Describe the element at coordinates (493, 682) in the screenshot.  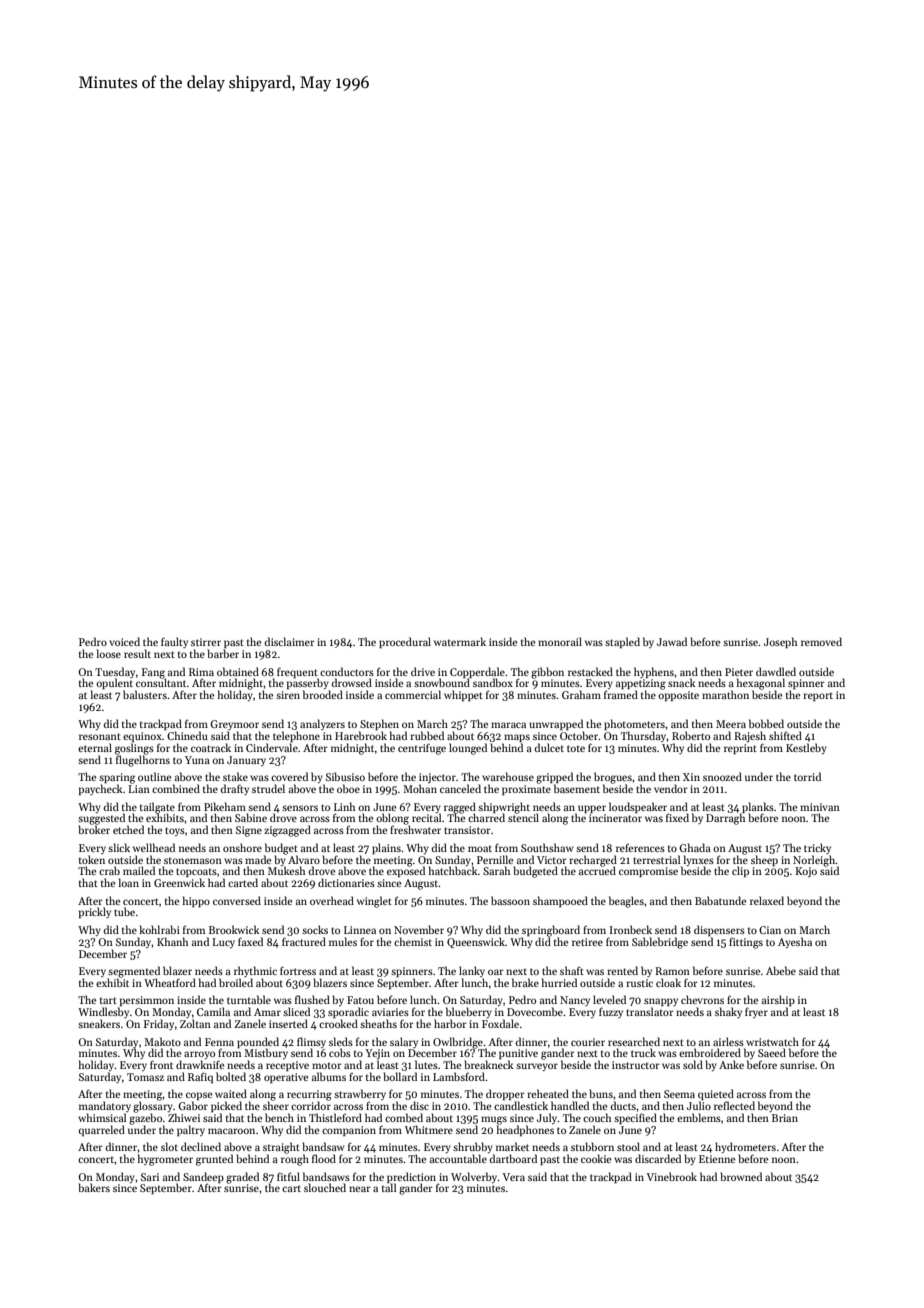
I see `sandbox` at that location.
